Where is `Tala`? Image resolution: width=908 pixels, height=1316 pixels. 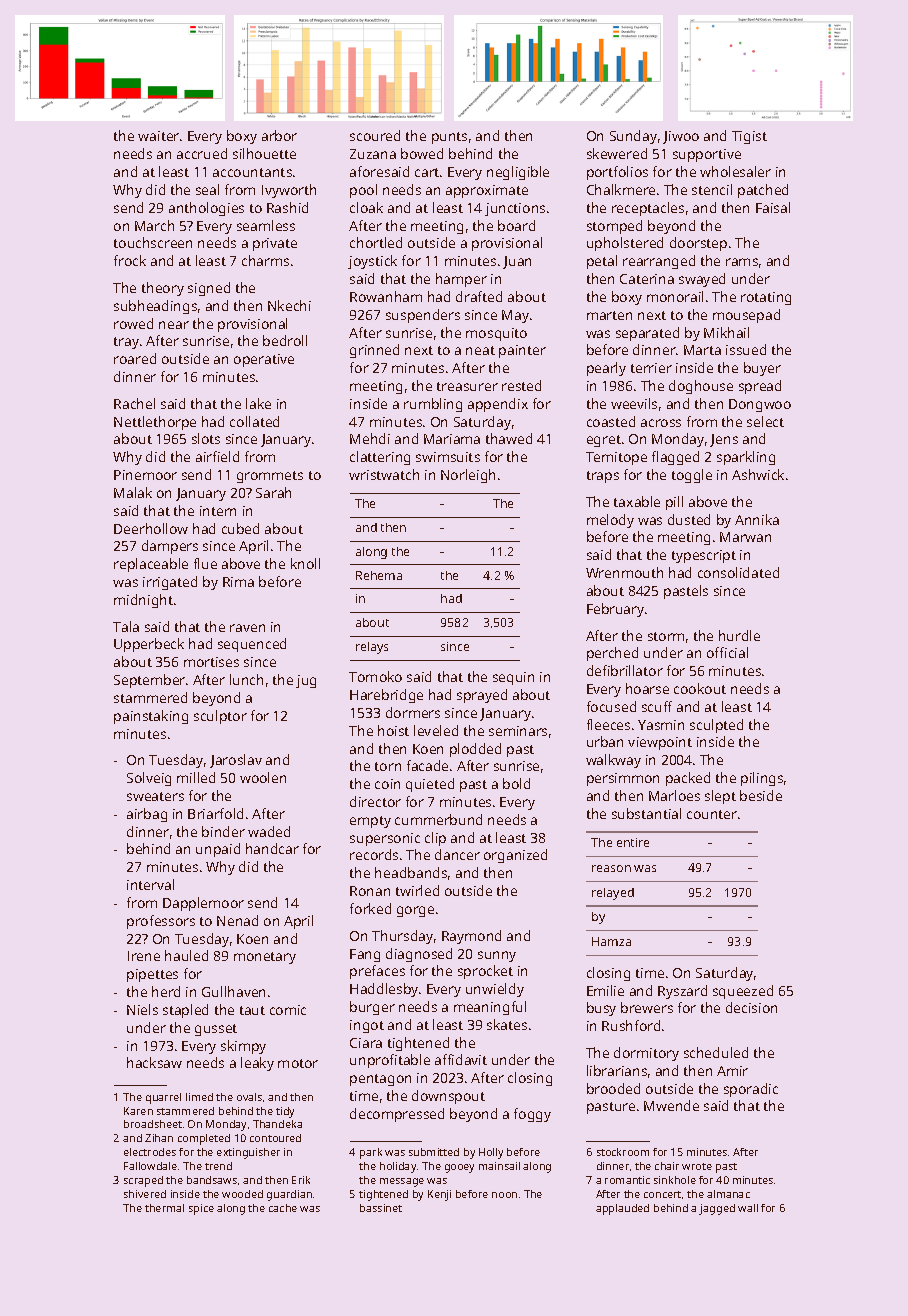 Tala is located at coordinates (126, 626).
